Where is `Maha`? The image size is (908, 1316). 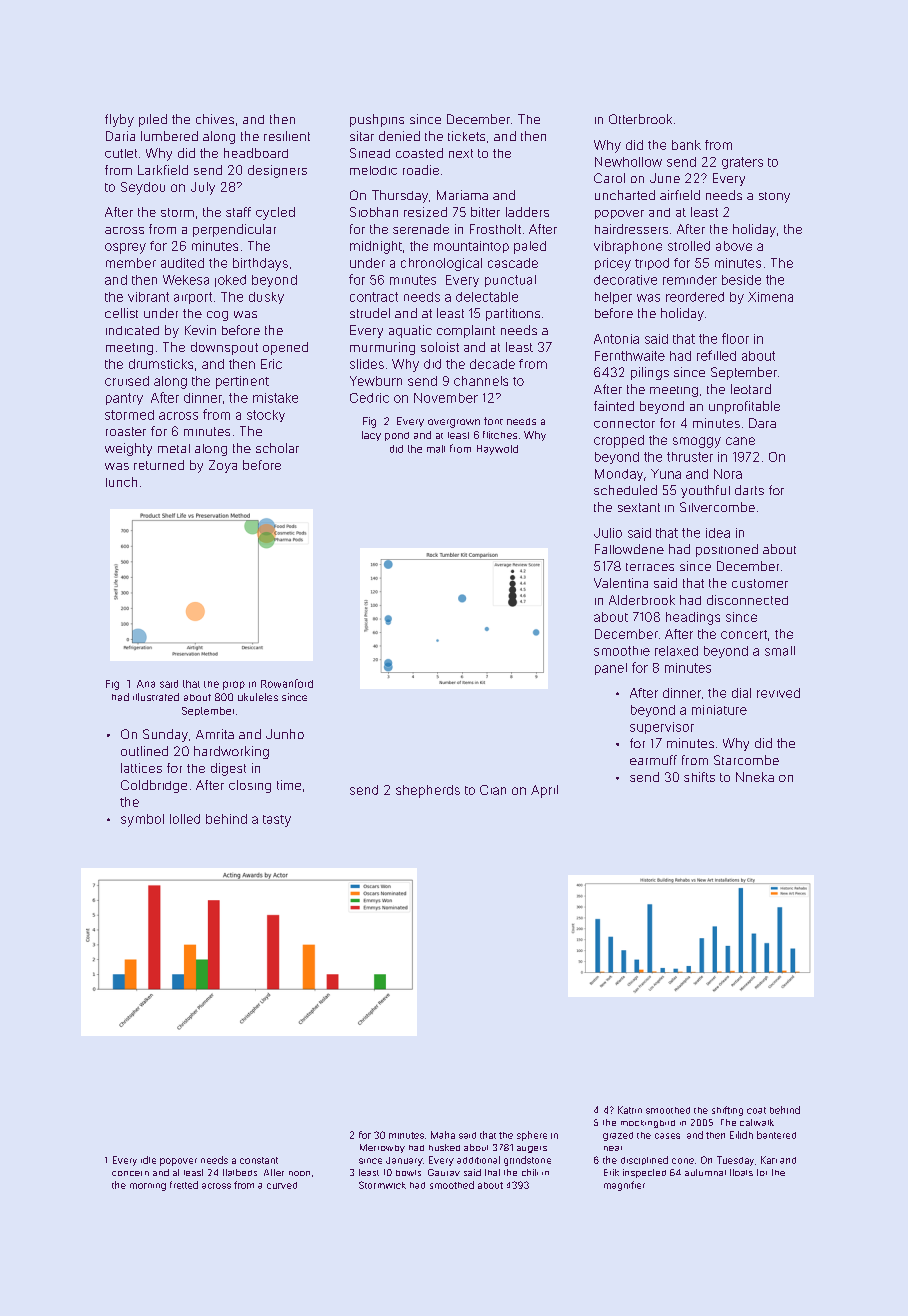
Maha is located at coordinates (443, 1135).
